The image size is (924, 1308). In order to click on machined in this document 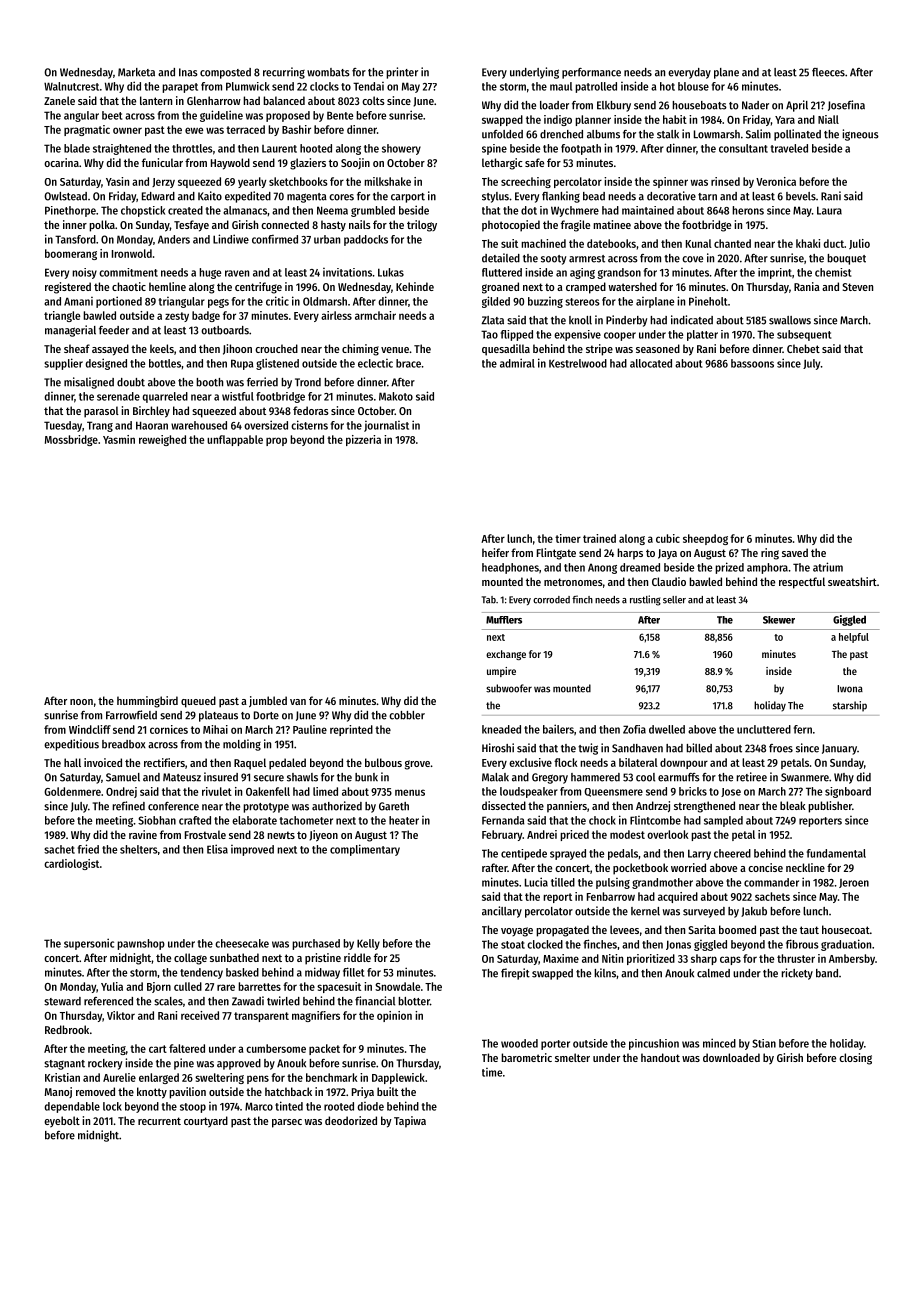, I will do `click(543, 243)`.
